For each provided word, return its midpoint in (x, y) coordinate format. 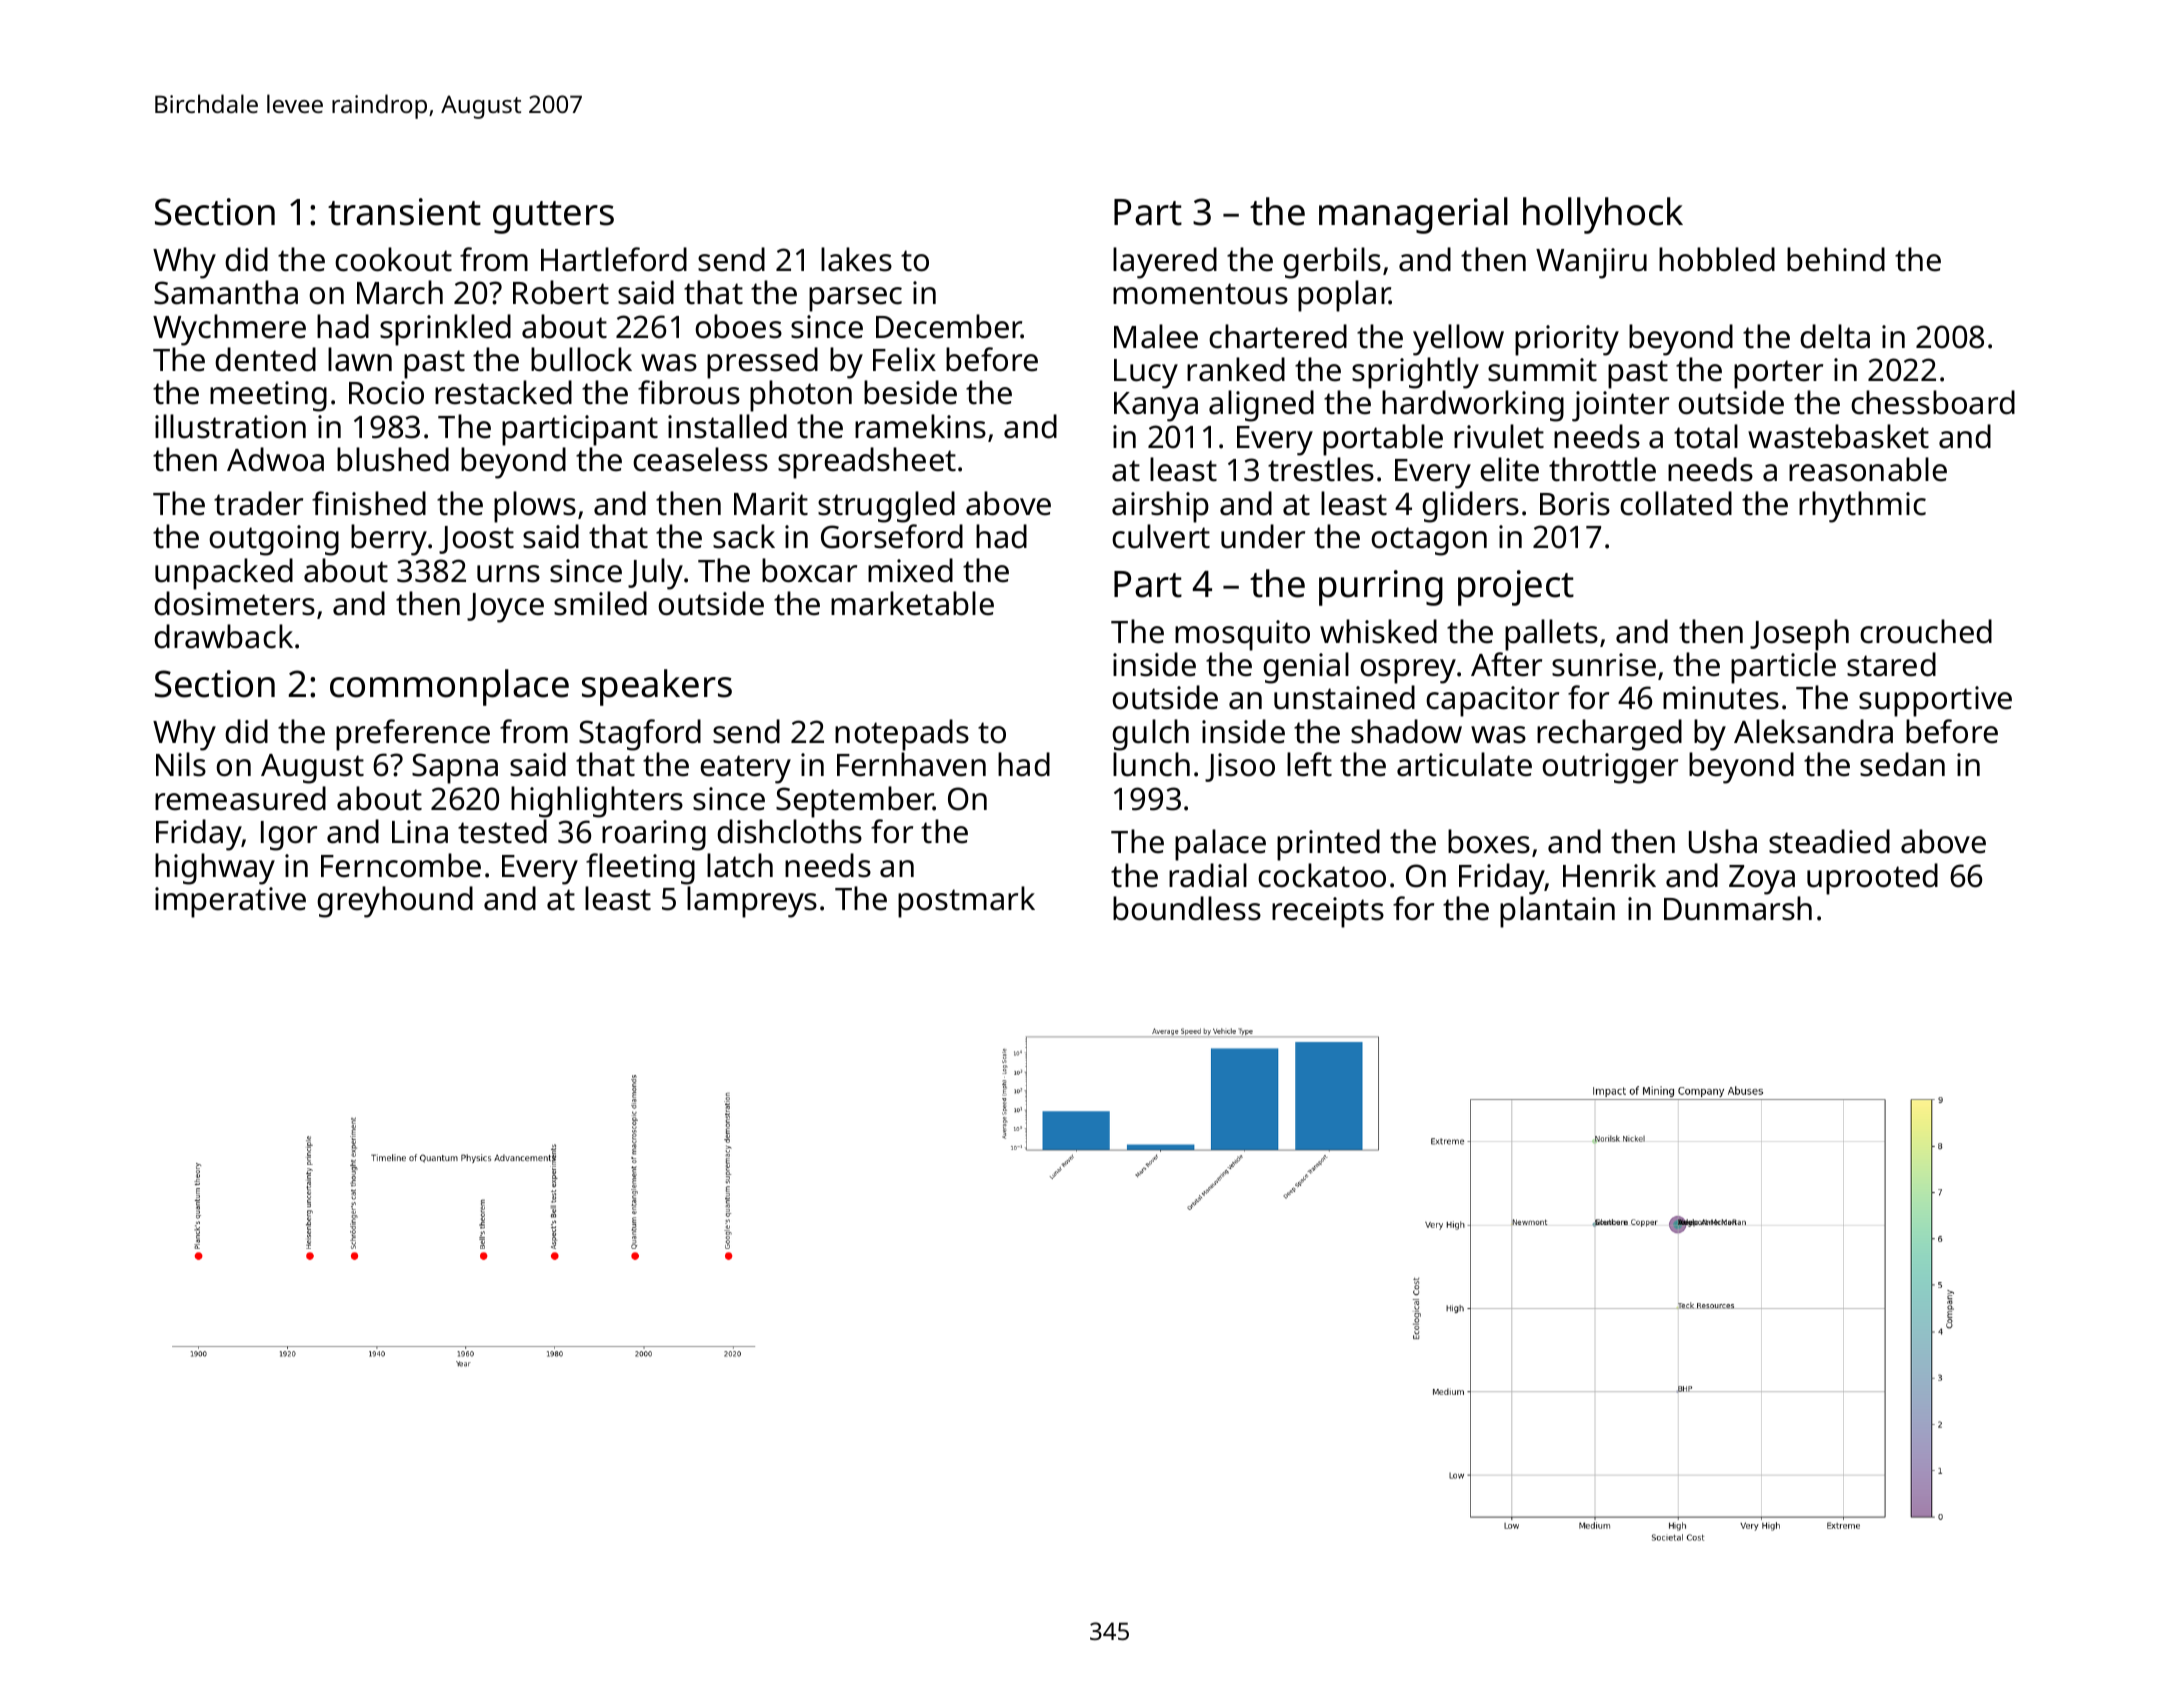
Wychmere (229, 330)
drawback (223, 636)
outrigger (1610, 768)
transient (404, 212)
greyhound (395, 902)
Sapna (455, 768)
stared (1891, 664)
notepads (902, 735)
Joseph (1799, 635)
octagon (1429, 541)
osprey (1408, 671)
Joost (476, 540)
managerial (1413, 215)
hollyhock (1603, 215)
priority (1567, 340)
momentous (1200, 294)
